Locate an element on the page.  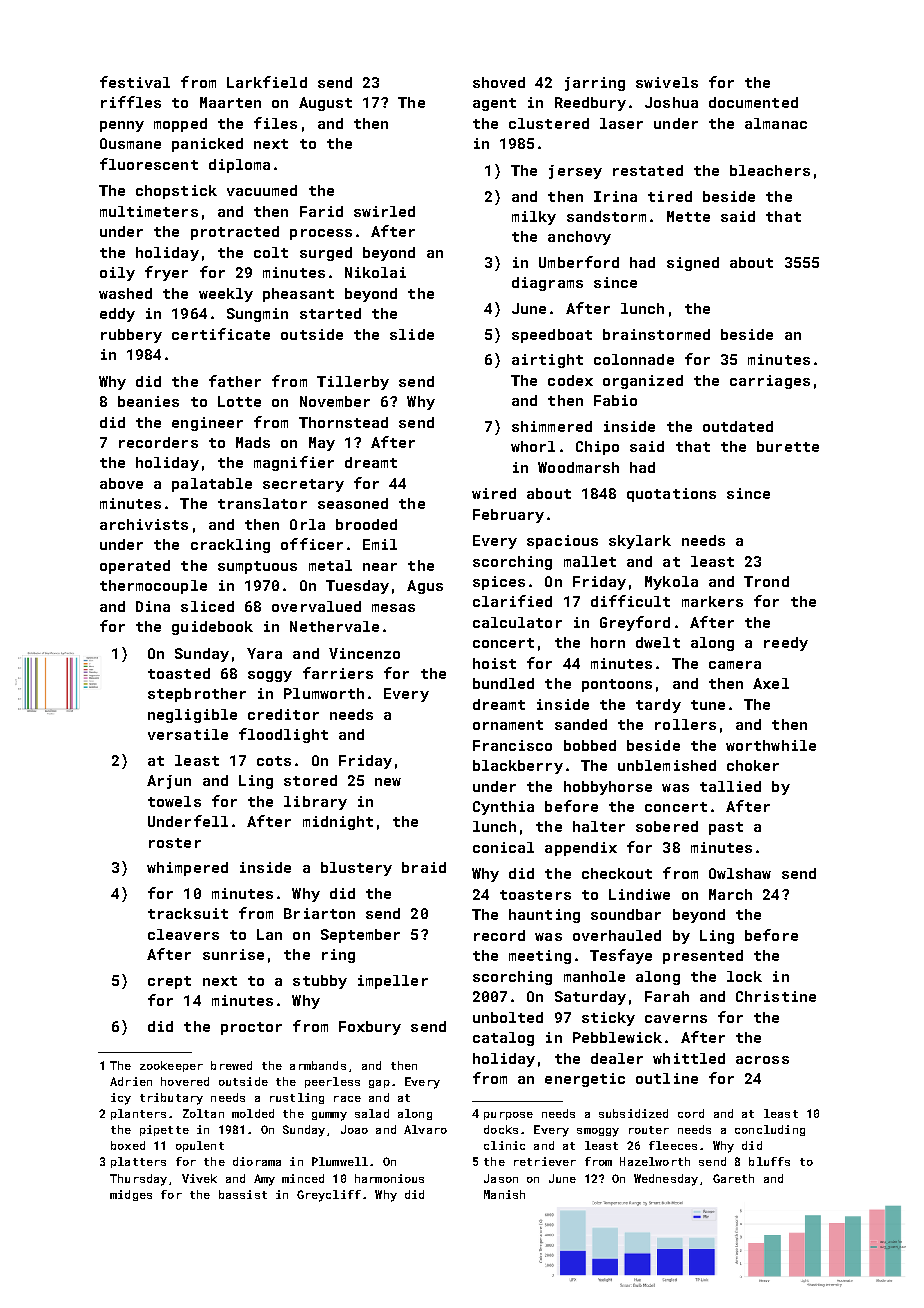
smoggy is located at coordinates (598, 1132).
